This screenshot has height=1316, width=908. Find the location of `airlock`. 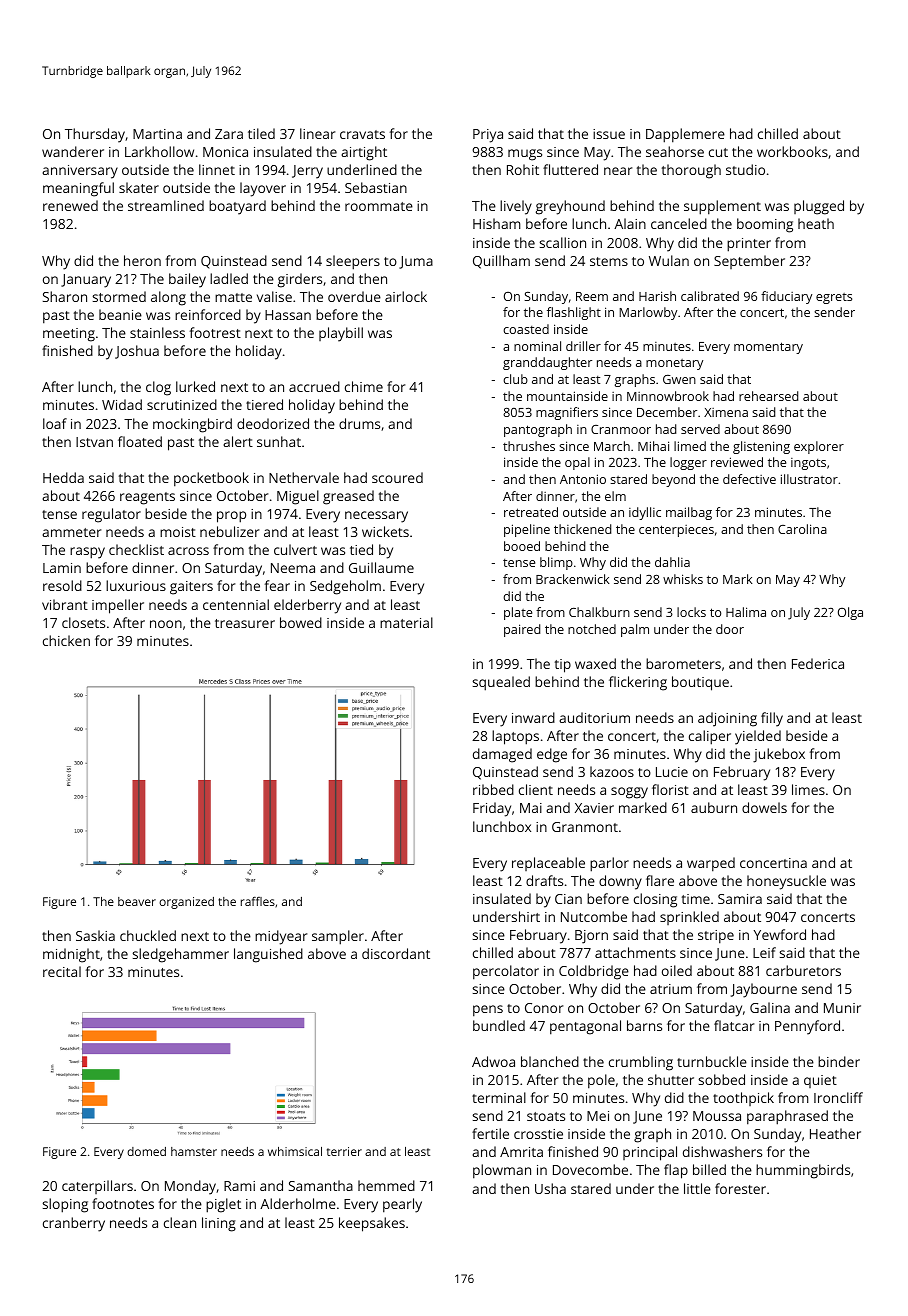

airlock is located at coordinates (406, 296).
